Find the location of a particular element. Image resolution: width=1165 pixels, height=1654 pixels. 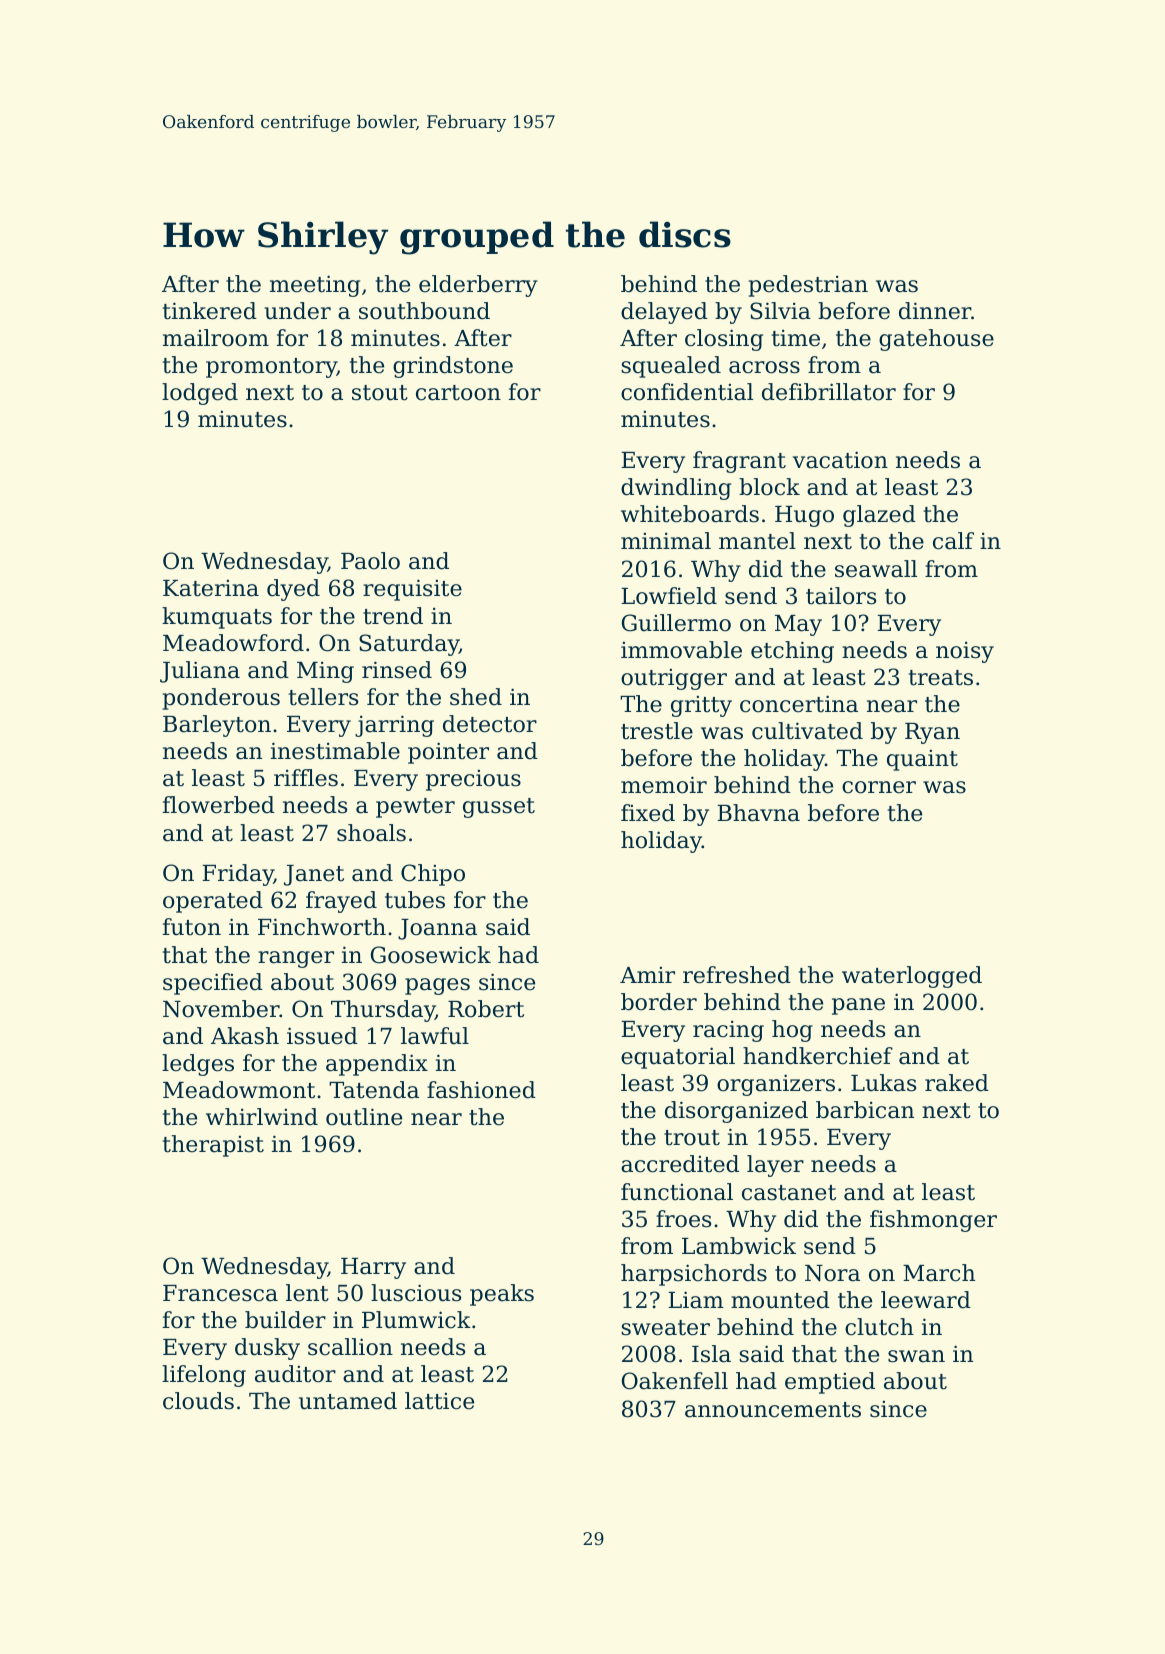

announcements is located at coordinates (773, 1410).
